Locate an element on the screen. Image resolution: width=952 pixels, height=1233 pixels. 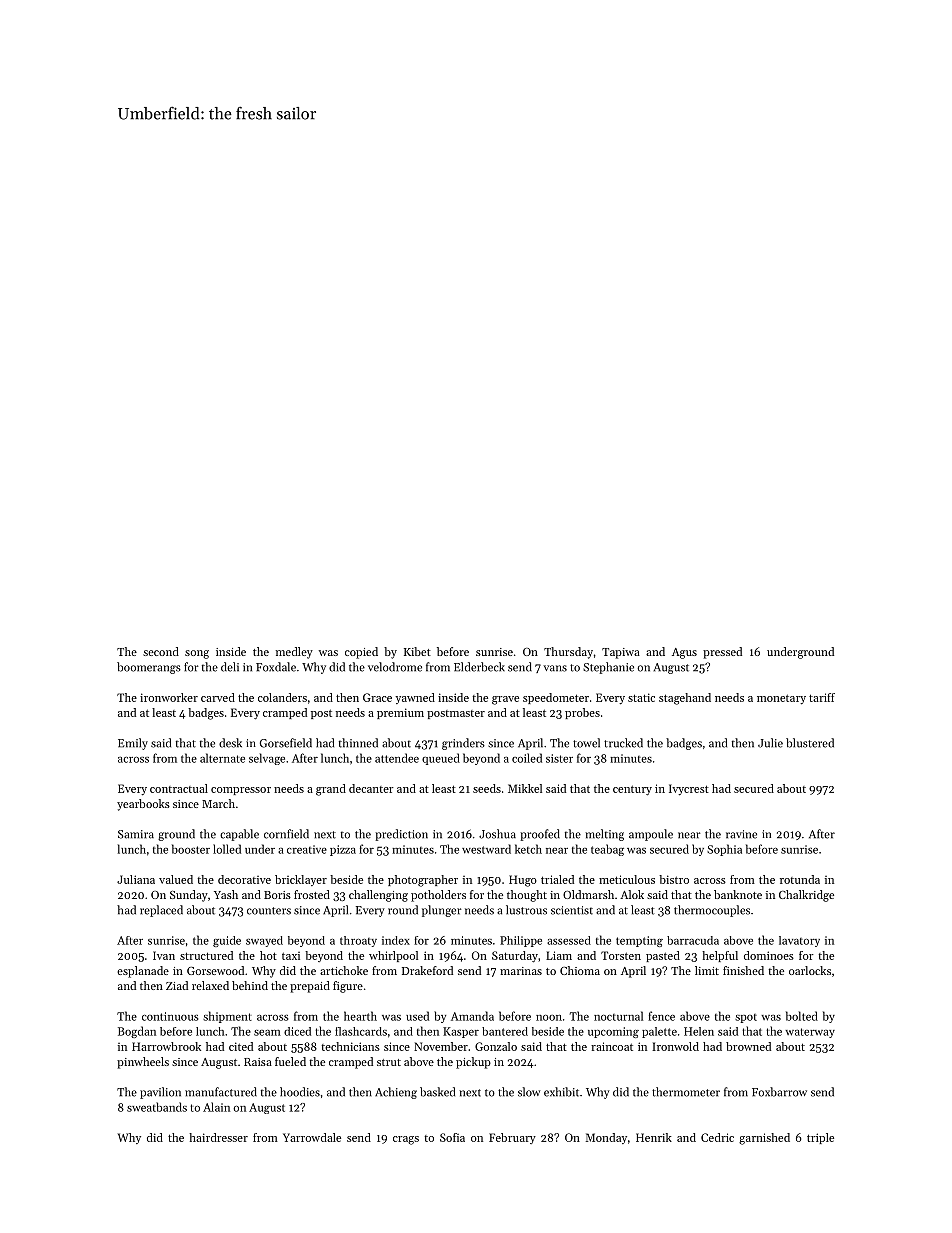
Tapiwa is located at coordinates (621, 653).
